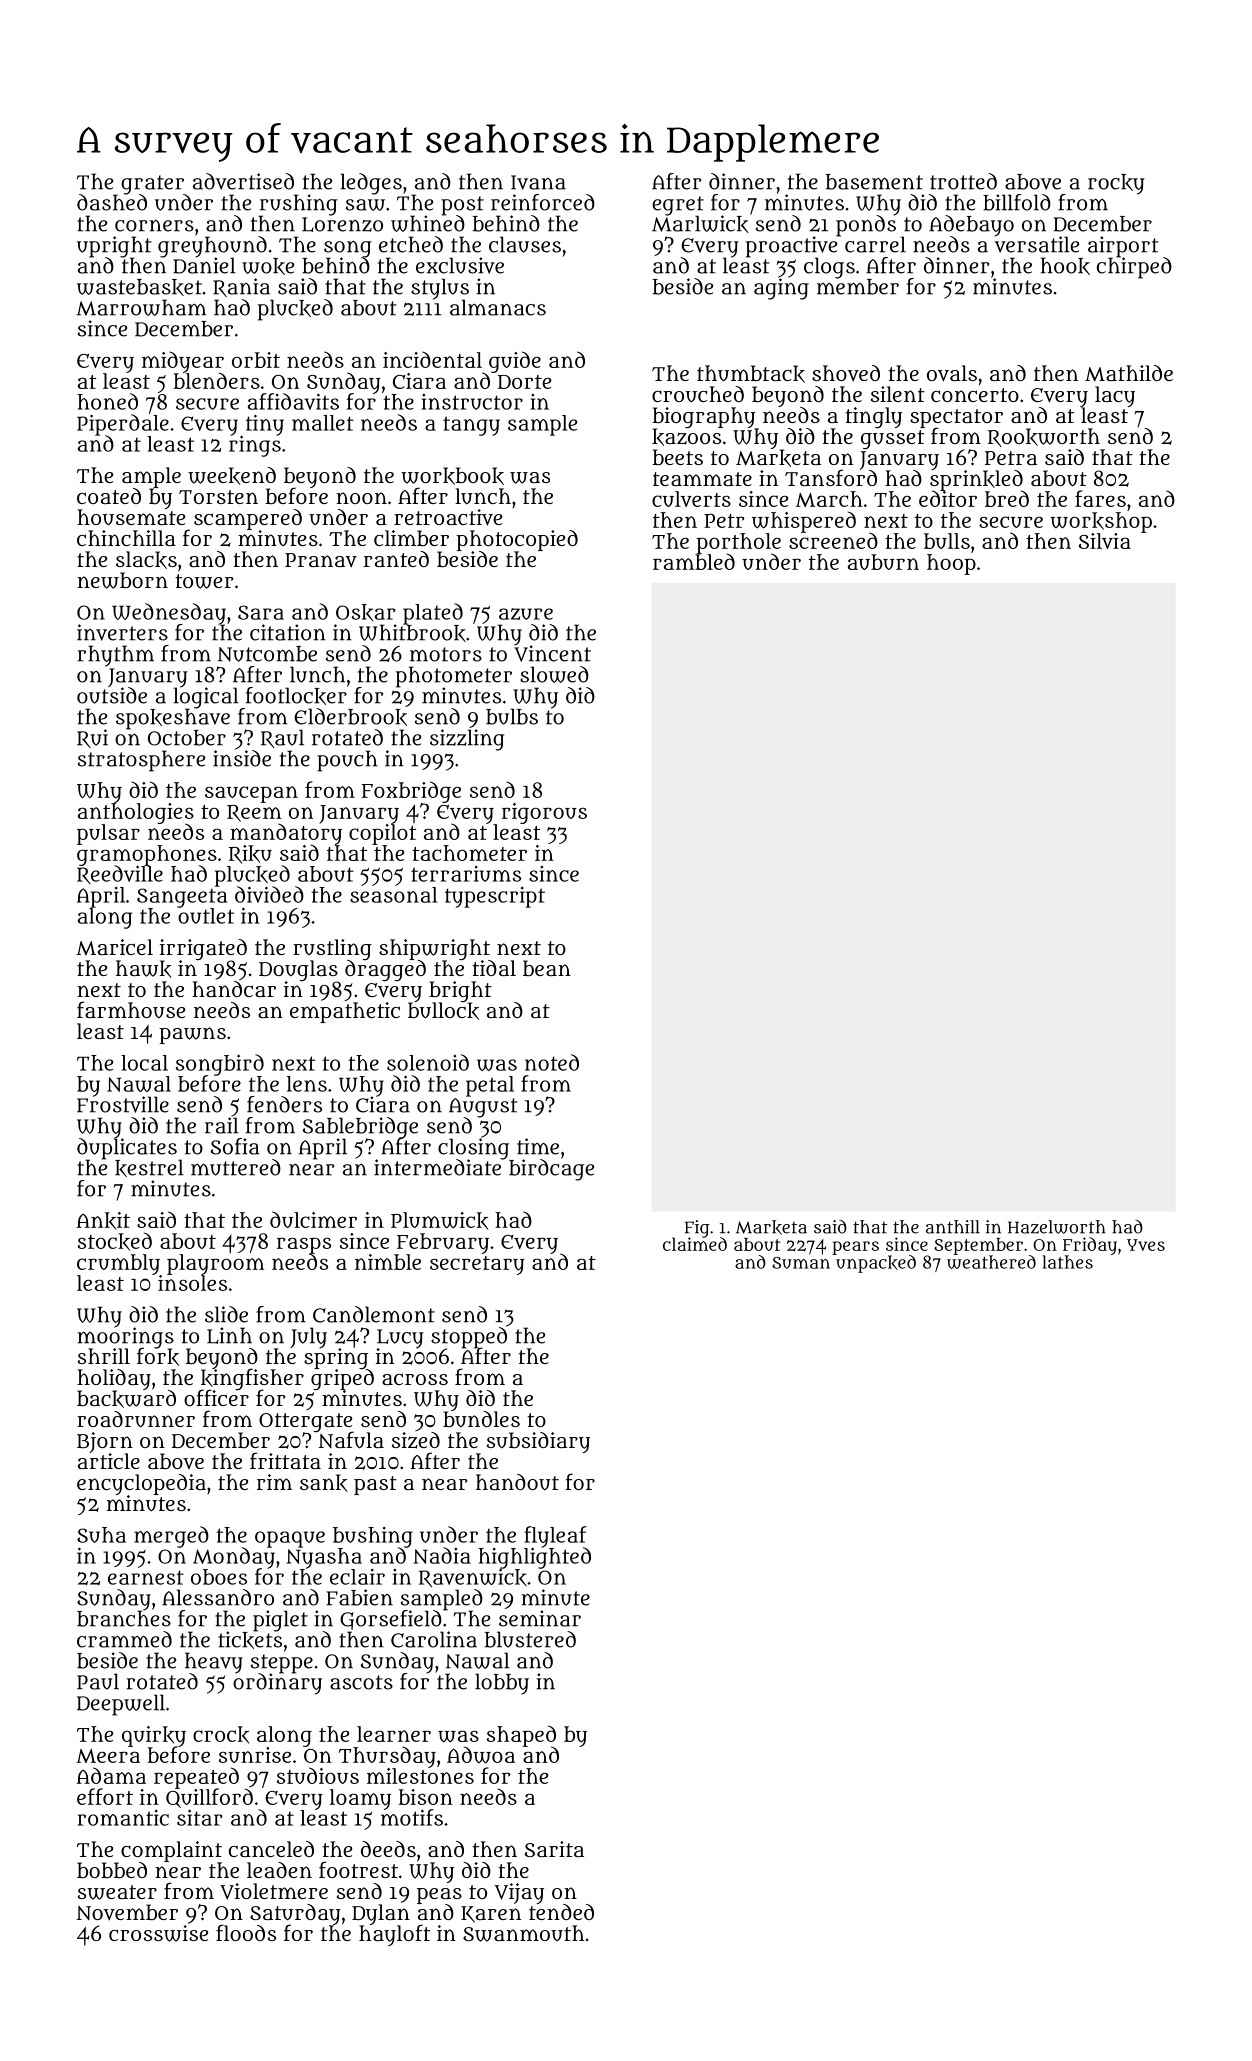 The image size is (1252, 2061). What do you see at coordinates (530, 1639) in the screenshot?
I see `blustered` at bounding box center [530, 1639].
